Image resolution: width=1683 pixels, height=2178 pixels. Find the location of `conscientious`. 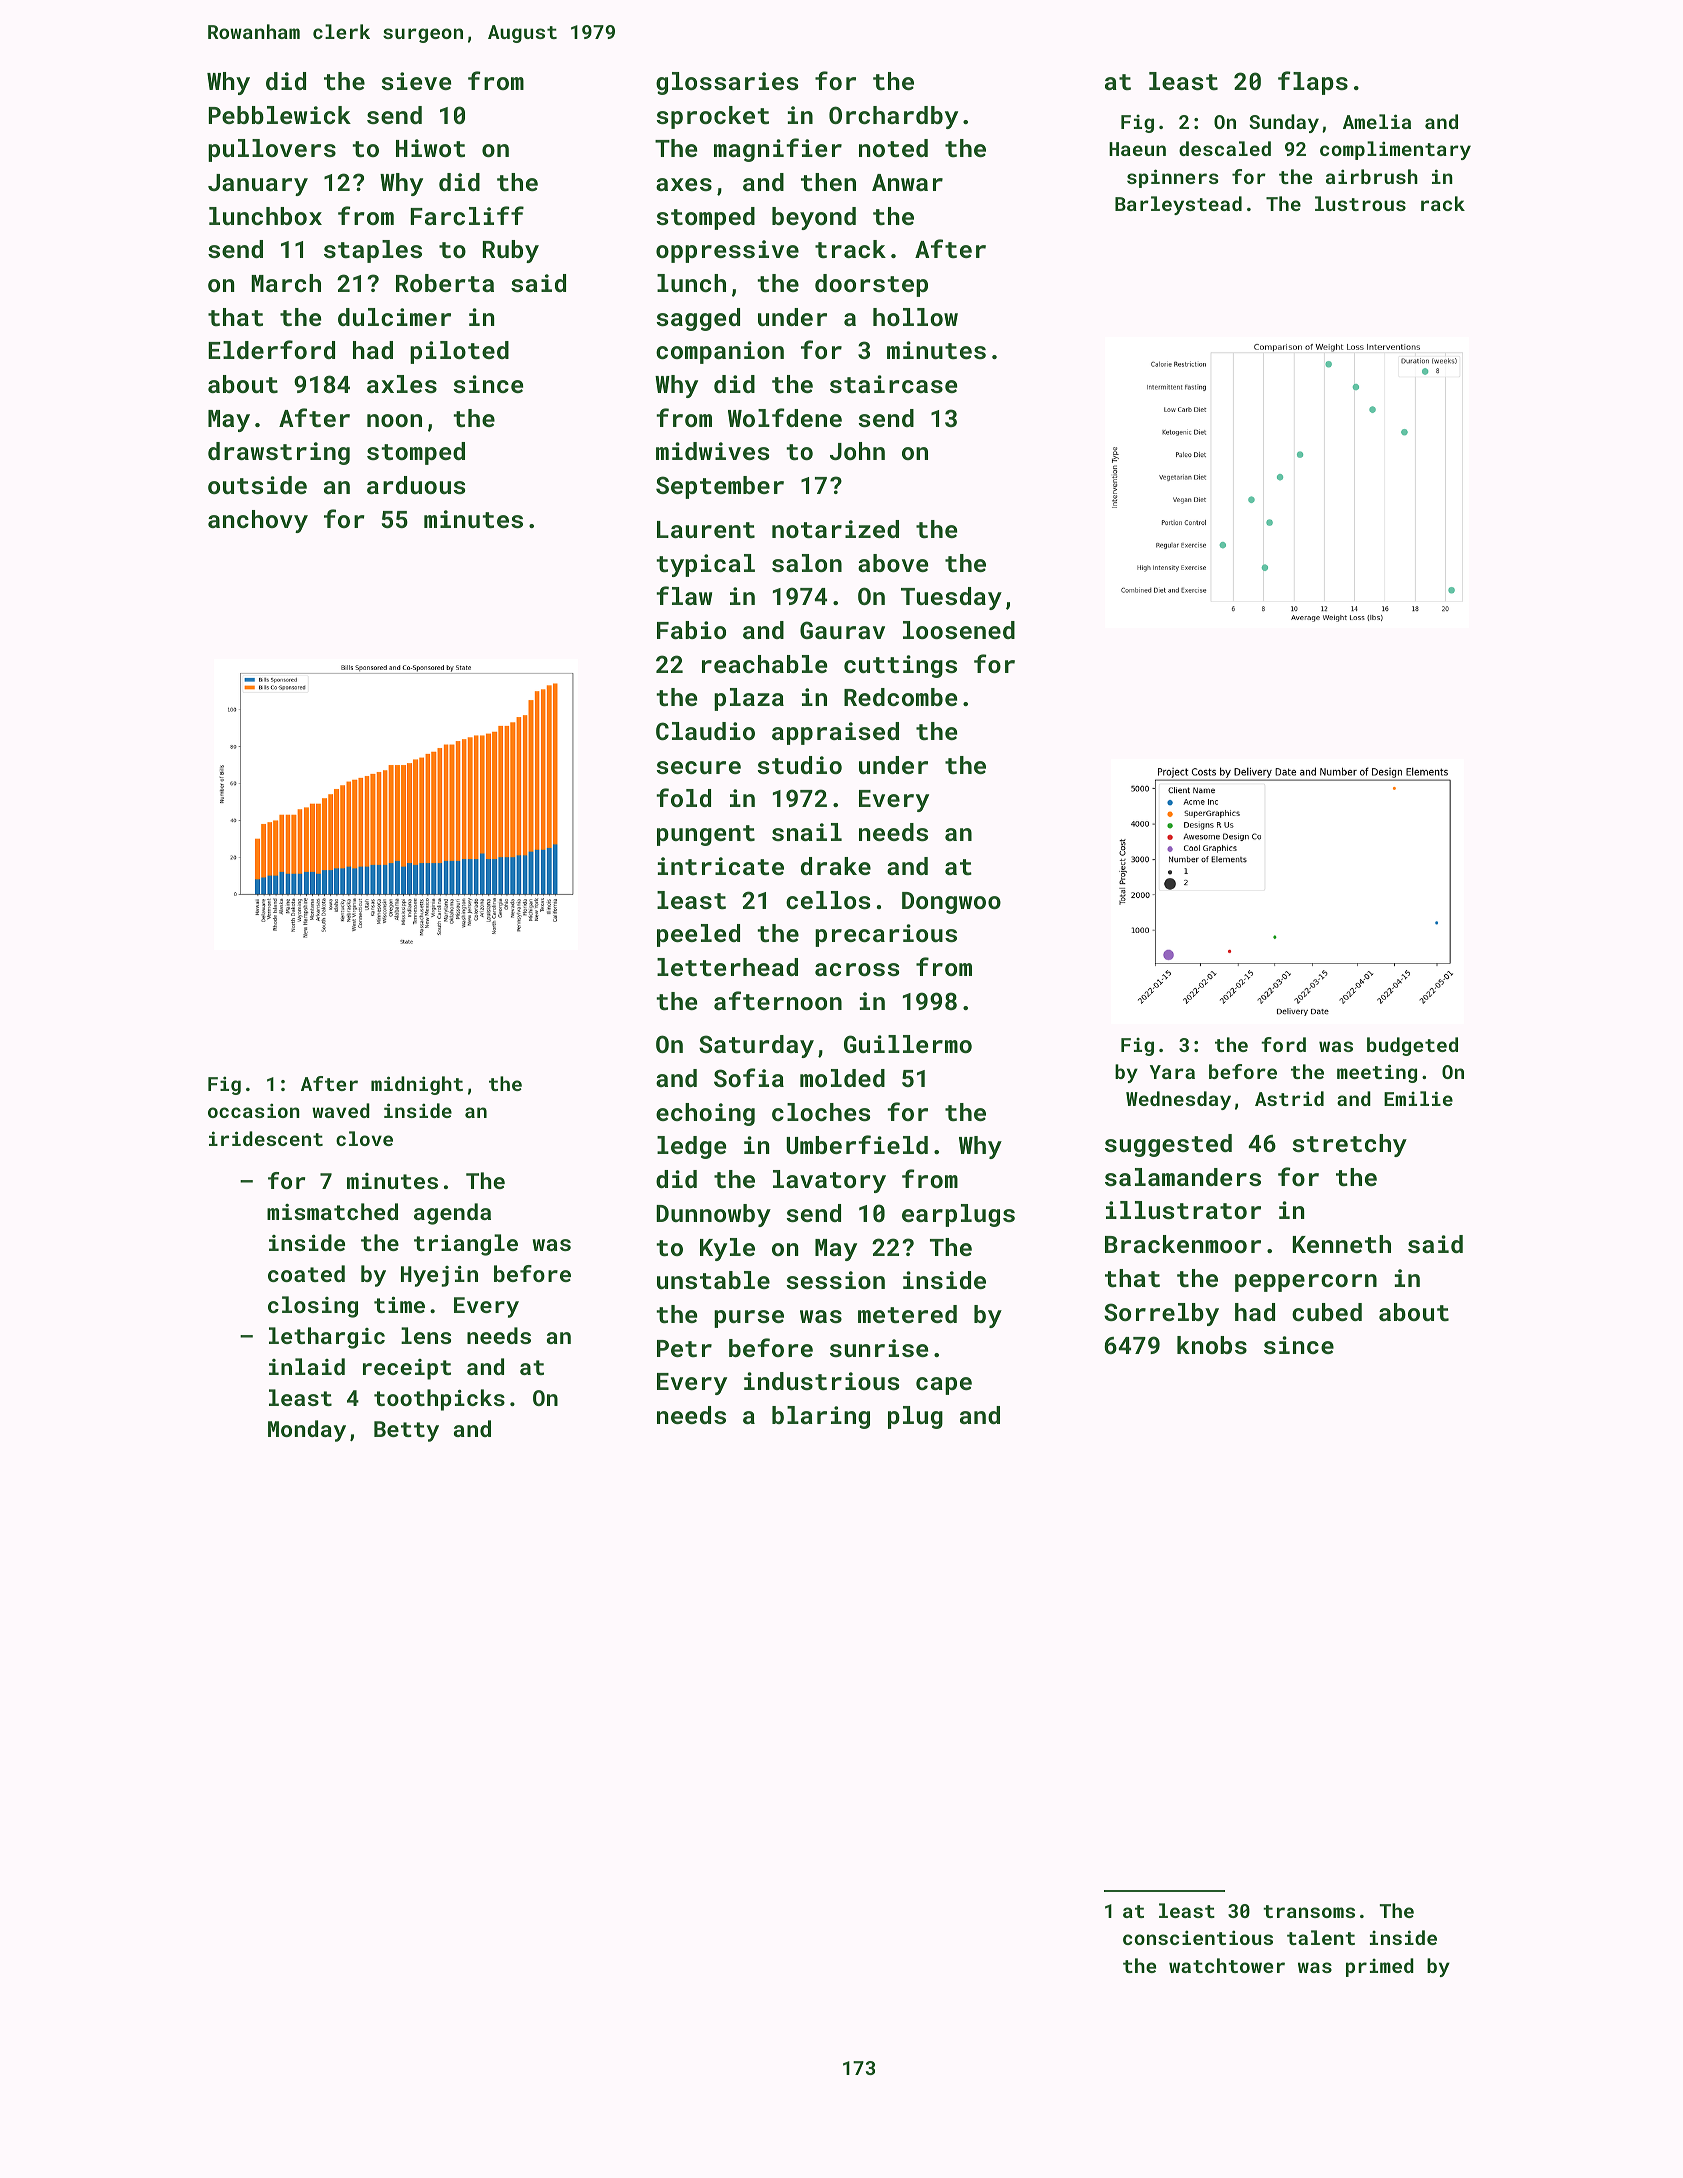

conscientious is located at coordinates (1198, 1937).
